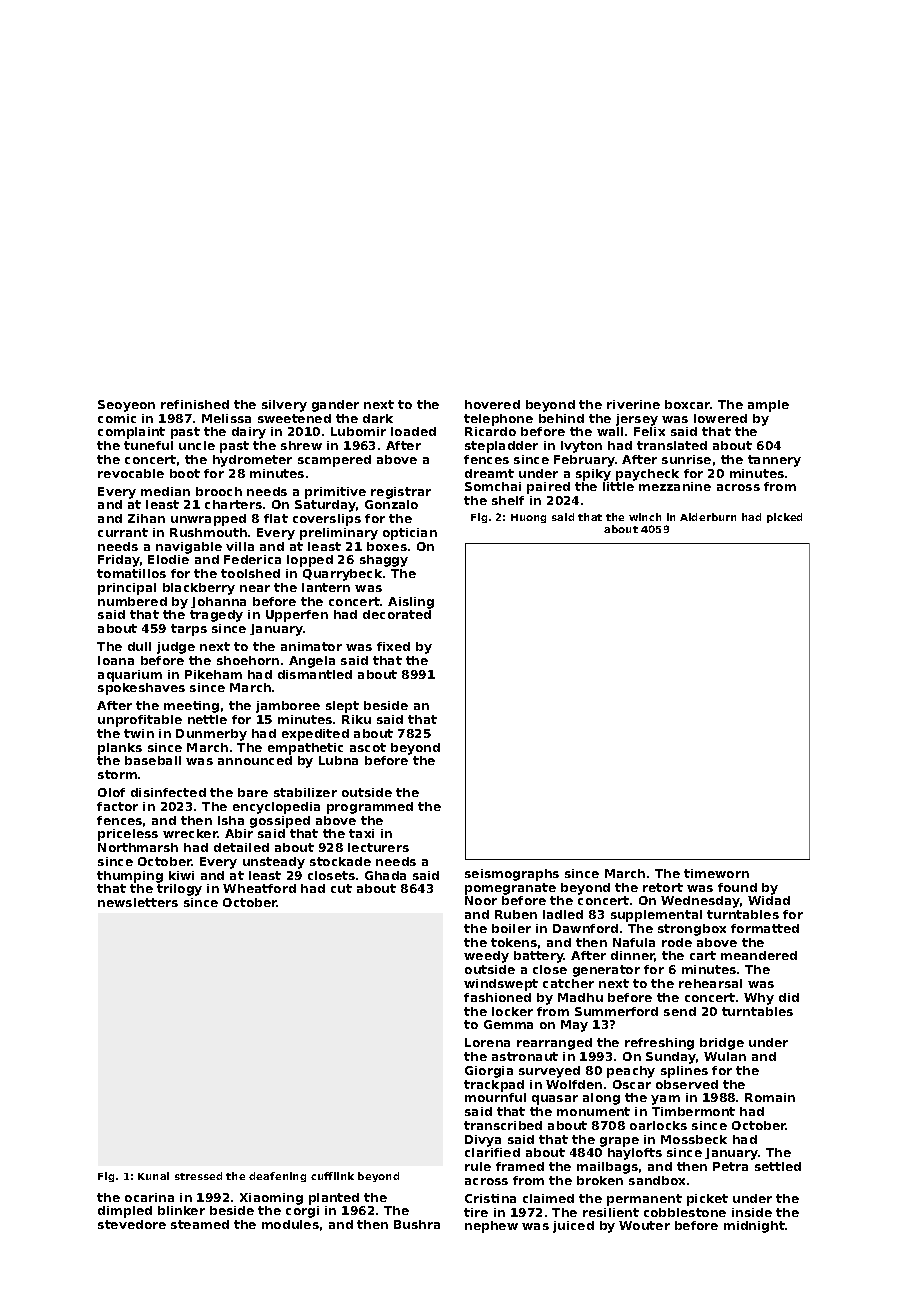  Describe the element at coordinates (195, 404) in the page. I see `refinished` at that location.
